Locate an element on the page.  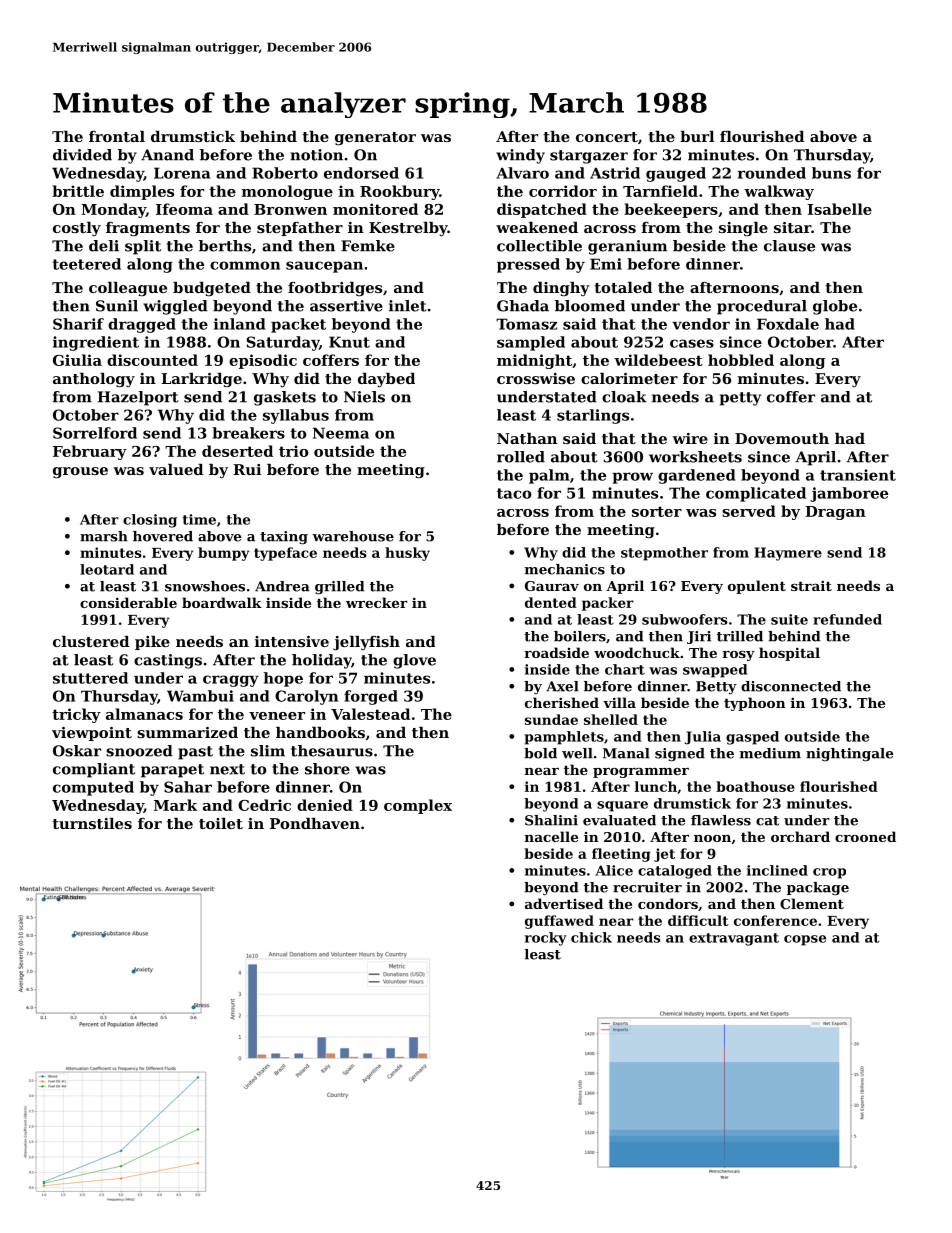
Gaurav is located at coordinates (552, 586).
